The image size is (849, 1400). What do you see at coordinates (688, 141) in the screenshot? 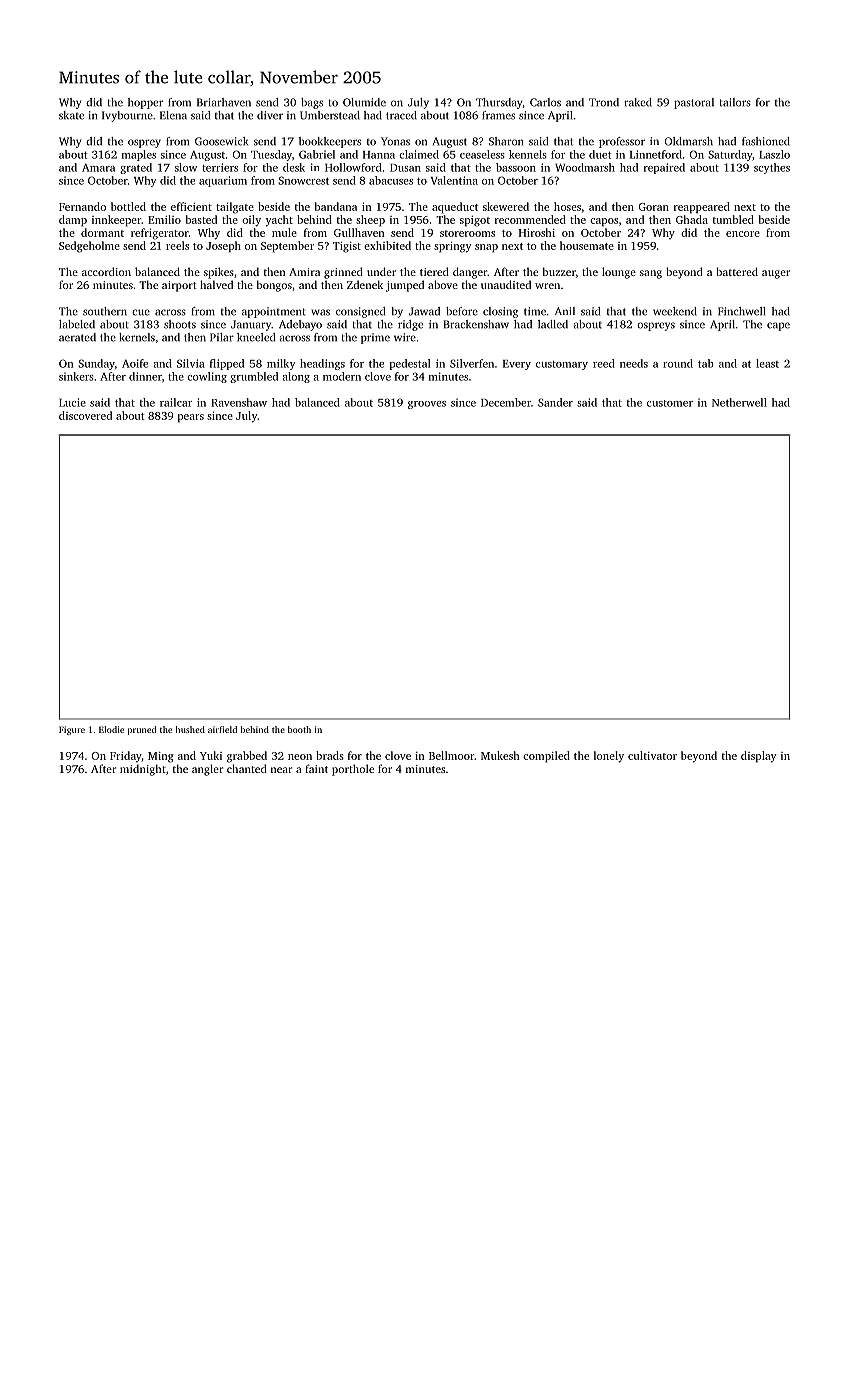
I see `Oldmarsh` at bounding box center [688, 141].
